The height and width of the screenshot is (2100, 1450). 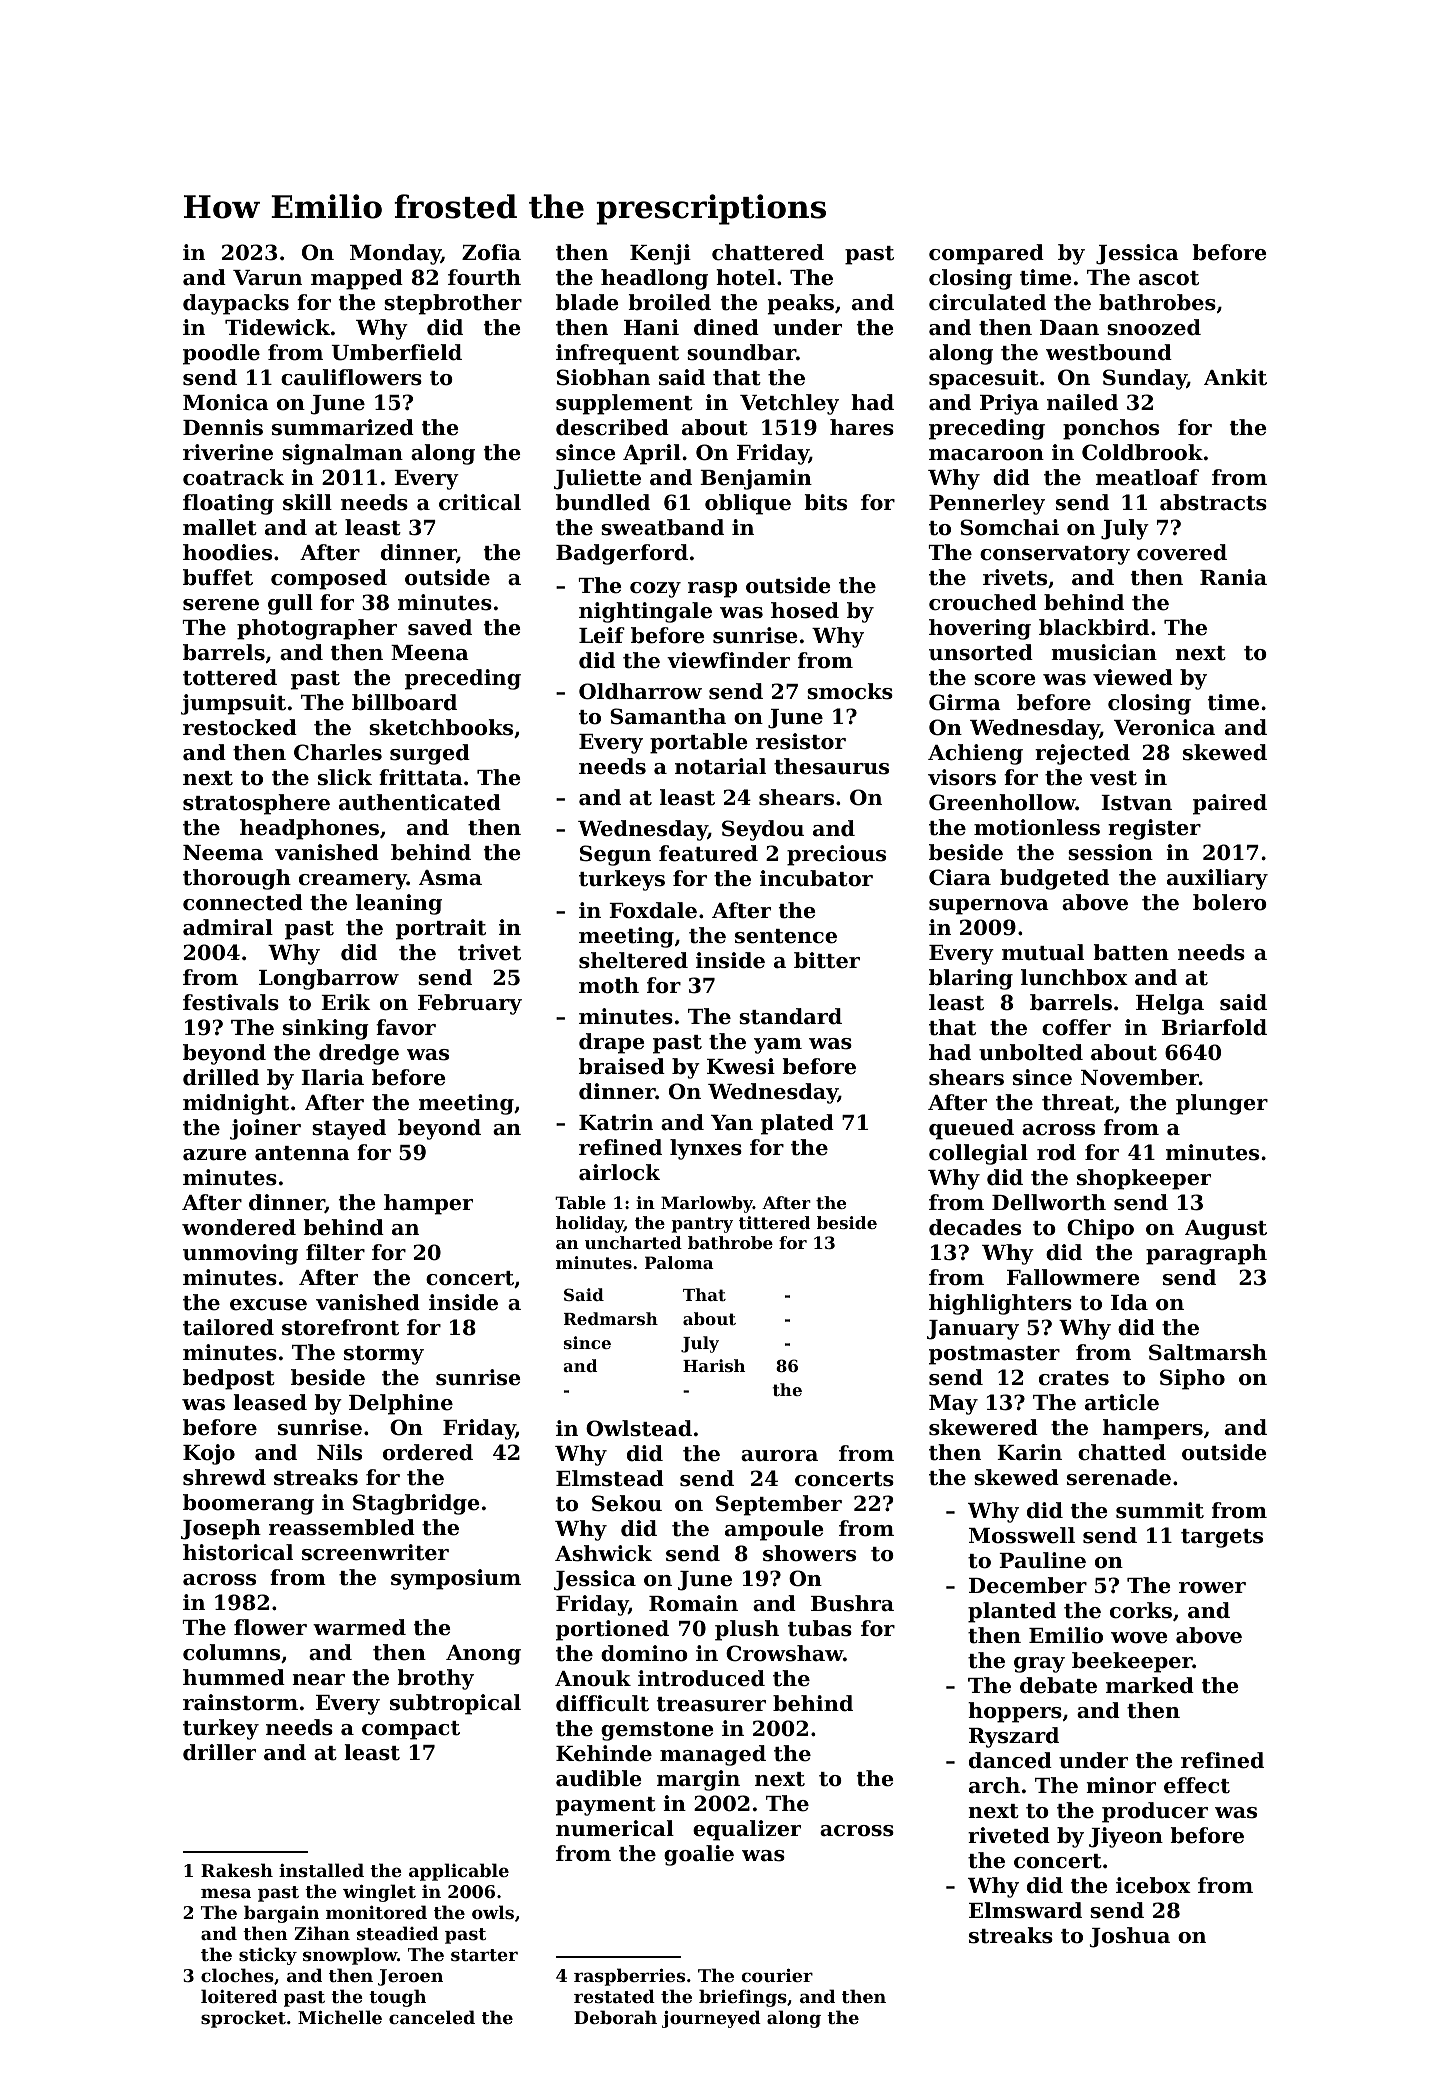 I want to click on hares, so click(x=862, y=427).
